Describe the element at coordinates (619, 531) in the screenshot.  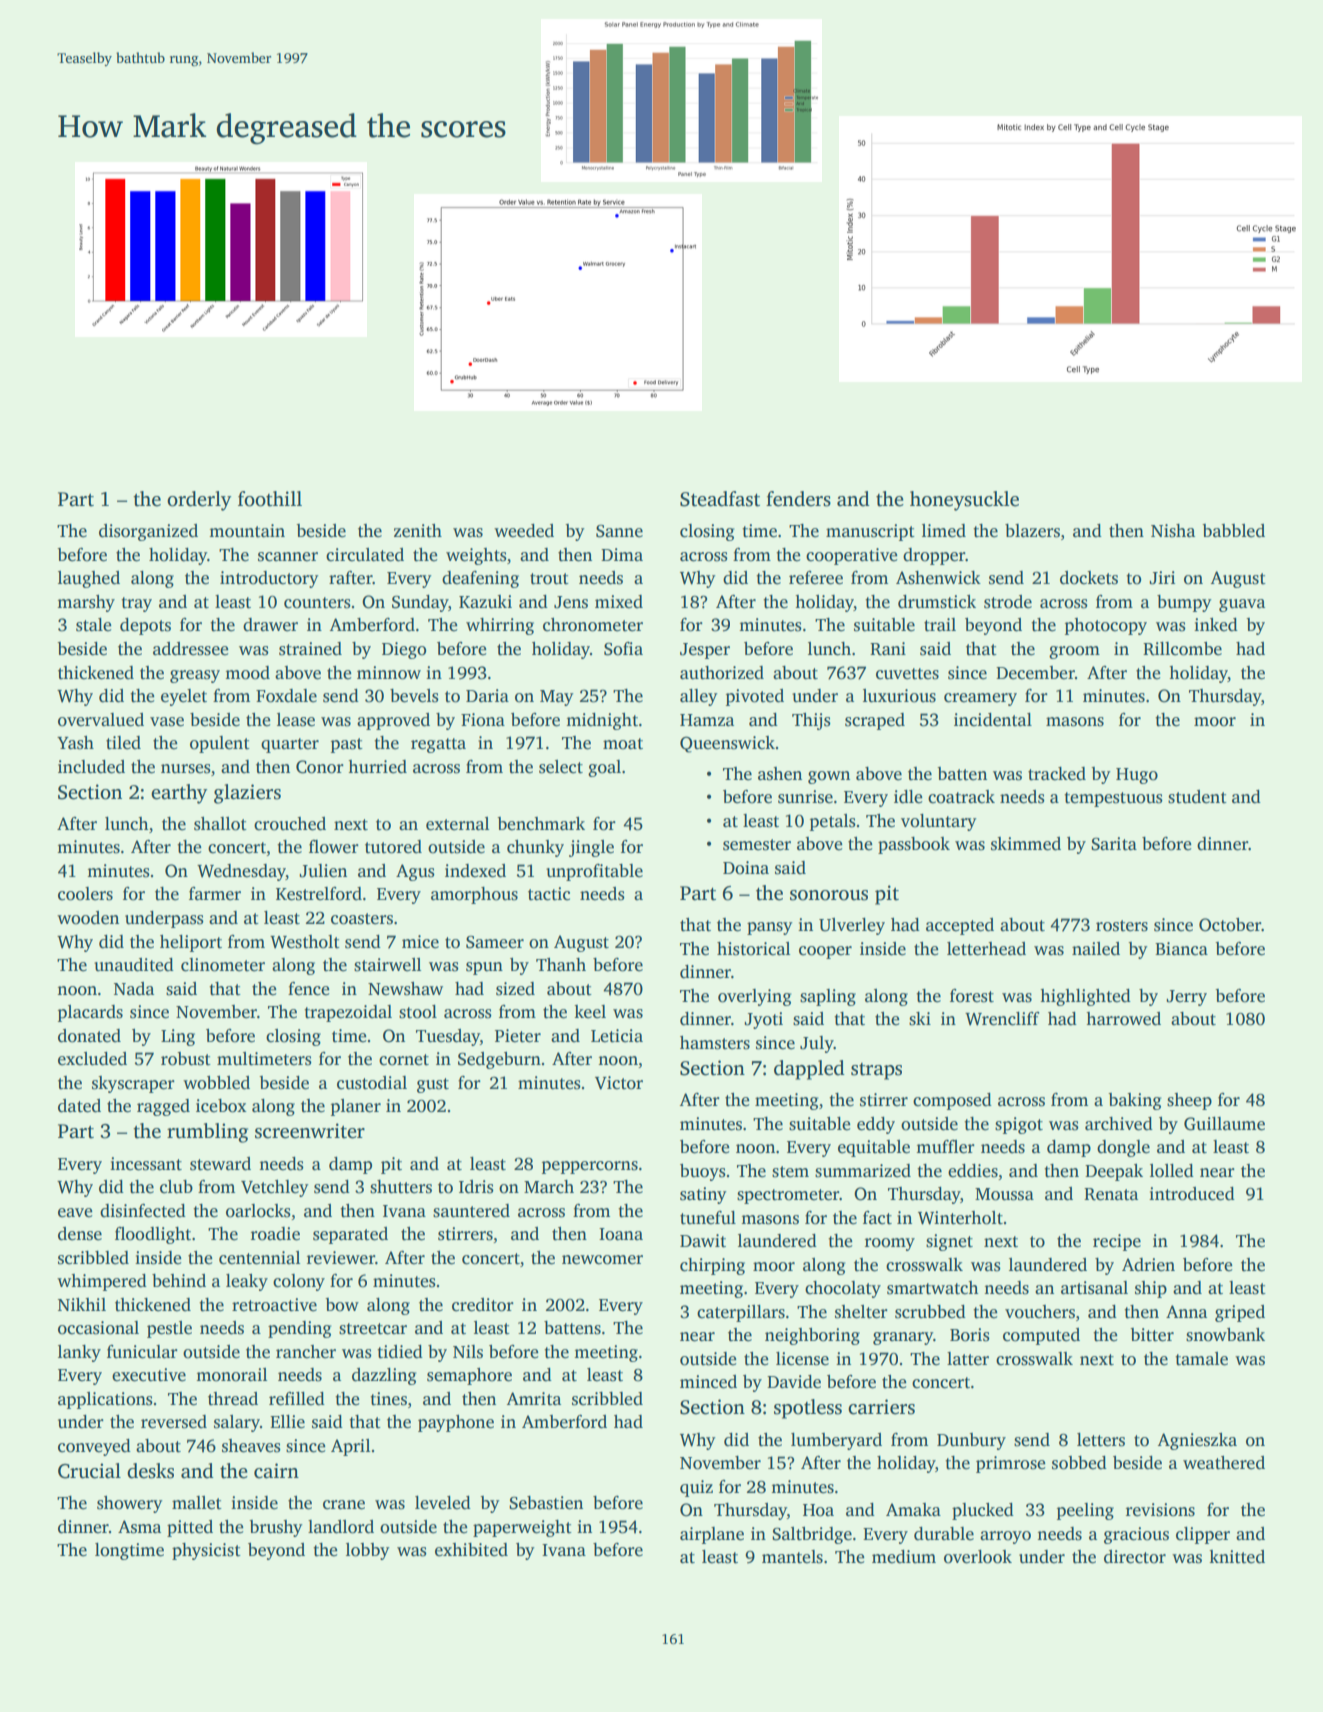
I see `Sanne` at that location.
